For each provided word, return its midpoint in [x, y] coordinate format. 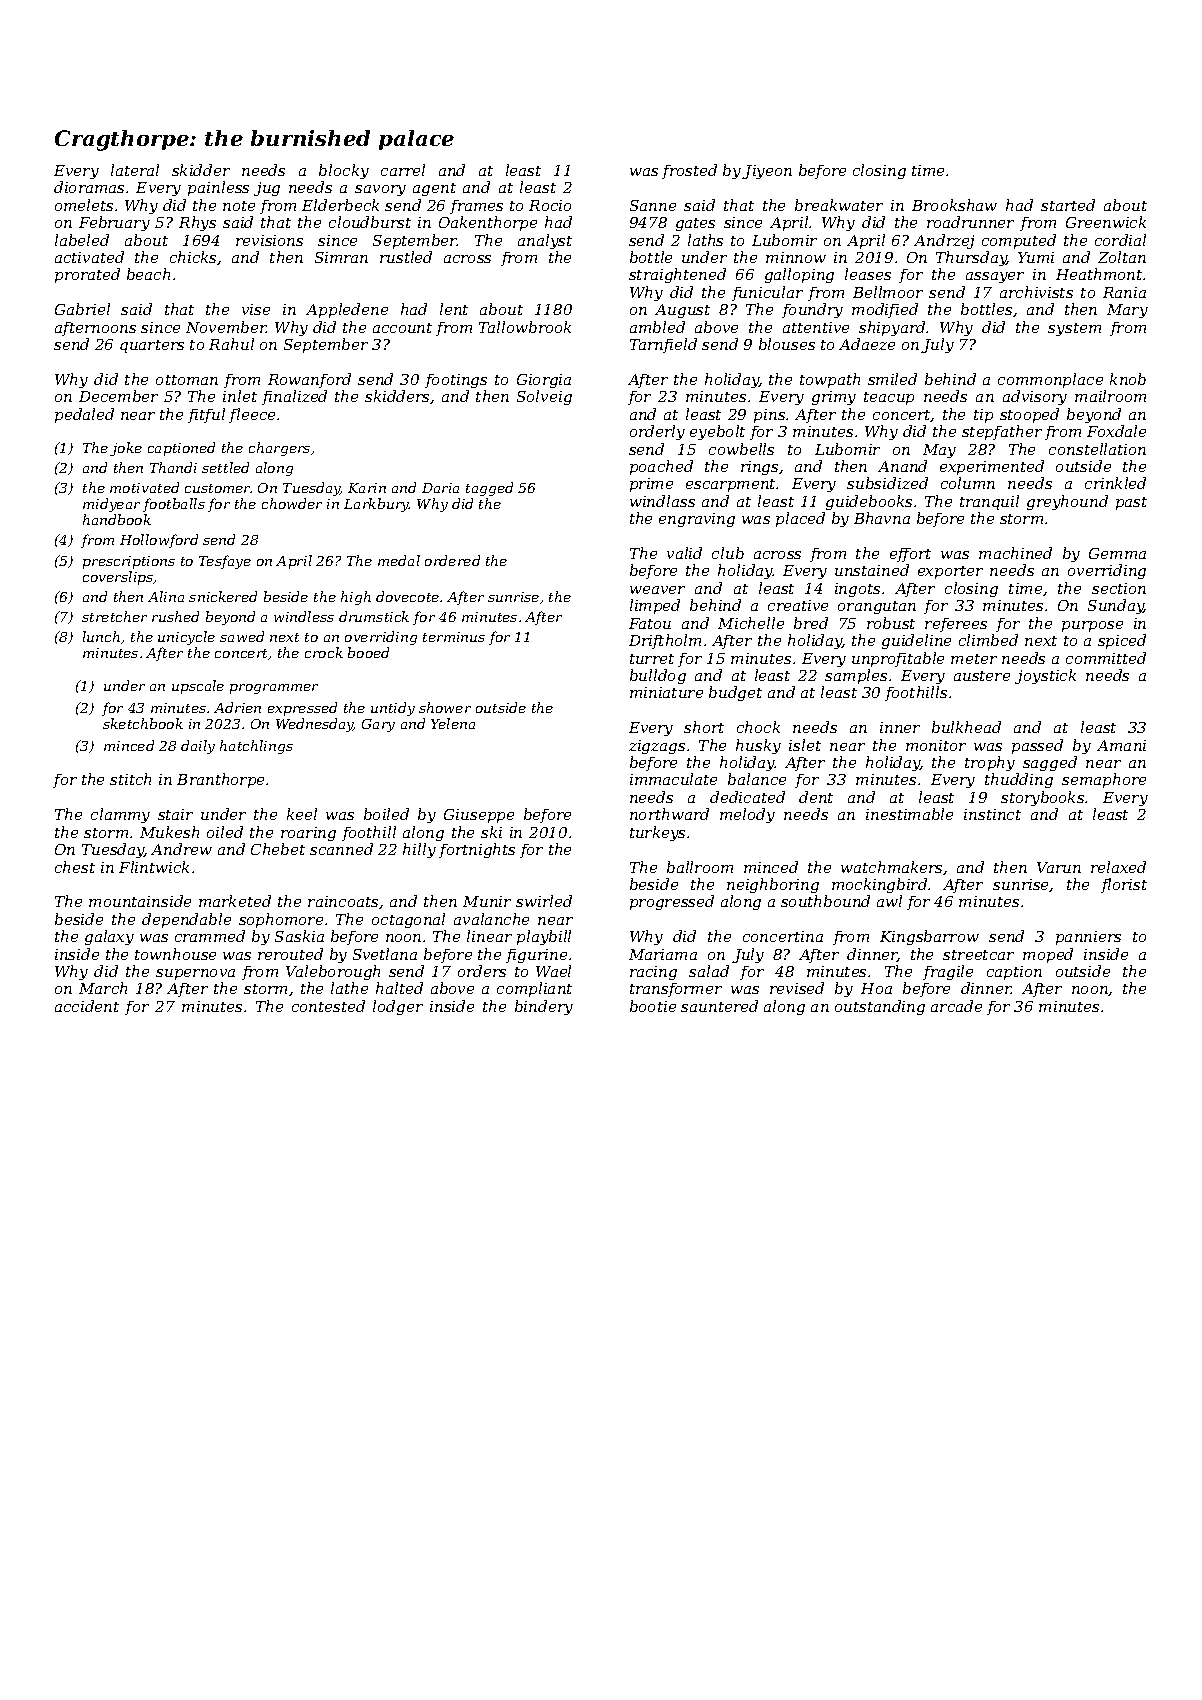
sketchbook [143, 723]
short [704, 727]
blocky [344, 171]
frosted [689, 171]
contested [328, 1006]
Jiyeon [767, 172]
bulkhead [966, 727]
